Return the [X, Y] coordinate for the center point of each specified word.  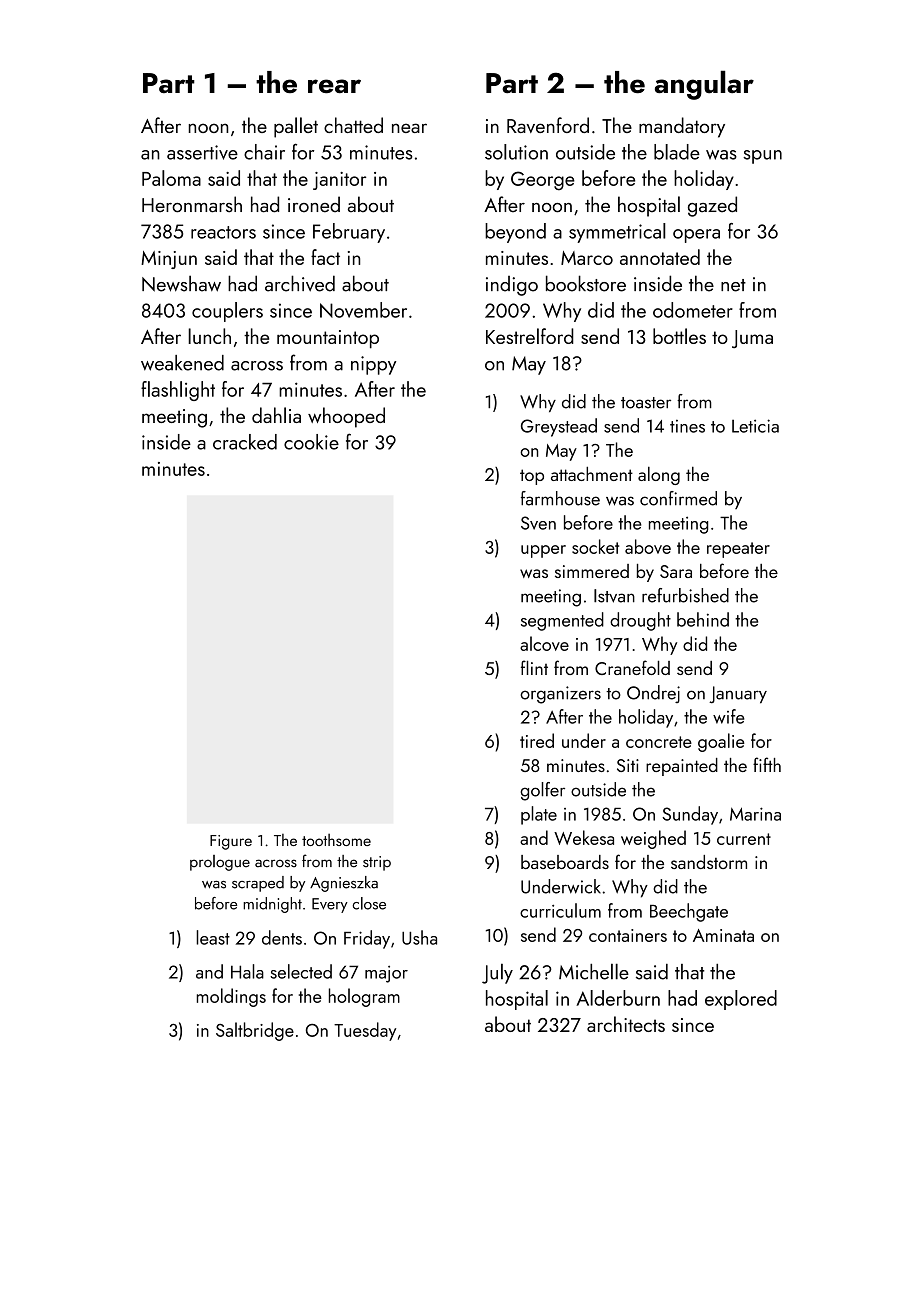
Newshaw [181, 283]
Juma [752, 339]
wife [729, 716]
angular [704, 85]
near [409, 128]
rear [334, 86]
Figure [231, 842]
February [349, 233]
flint [534, 667]
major [386, 974]
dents [282, 937]
